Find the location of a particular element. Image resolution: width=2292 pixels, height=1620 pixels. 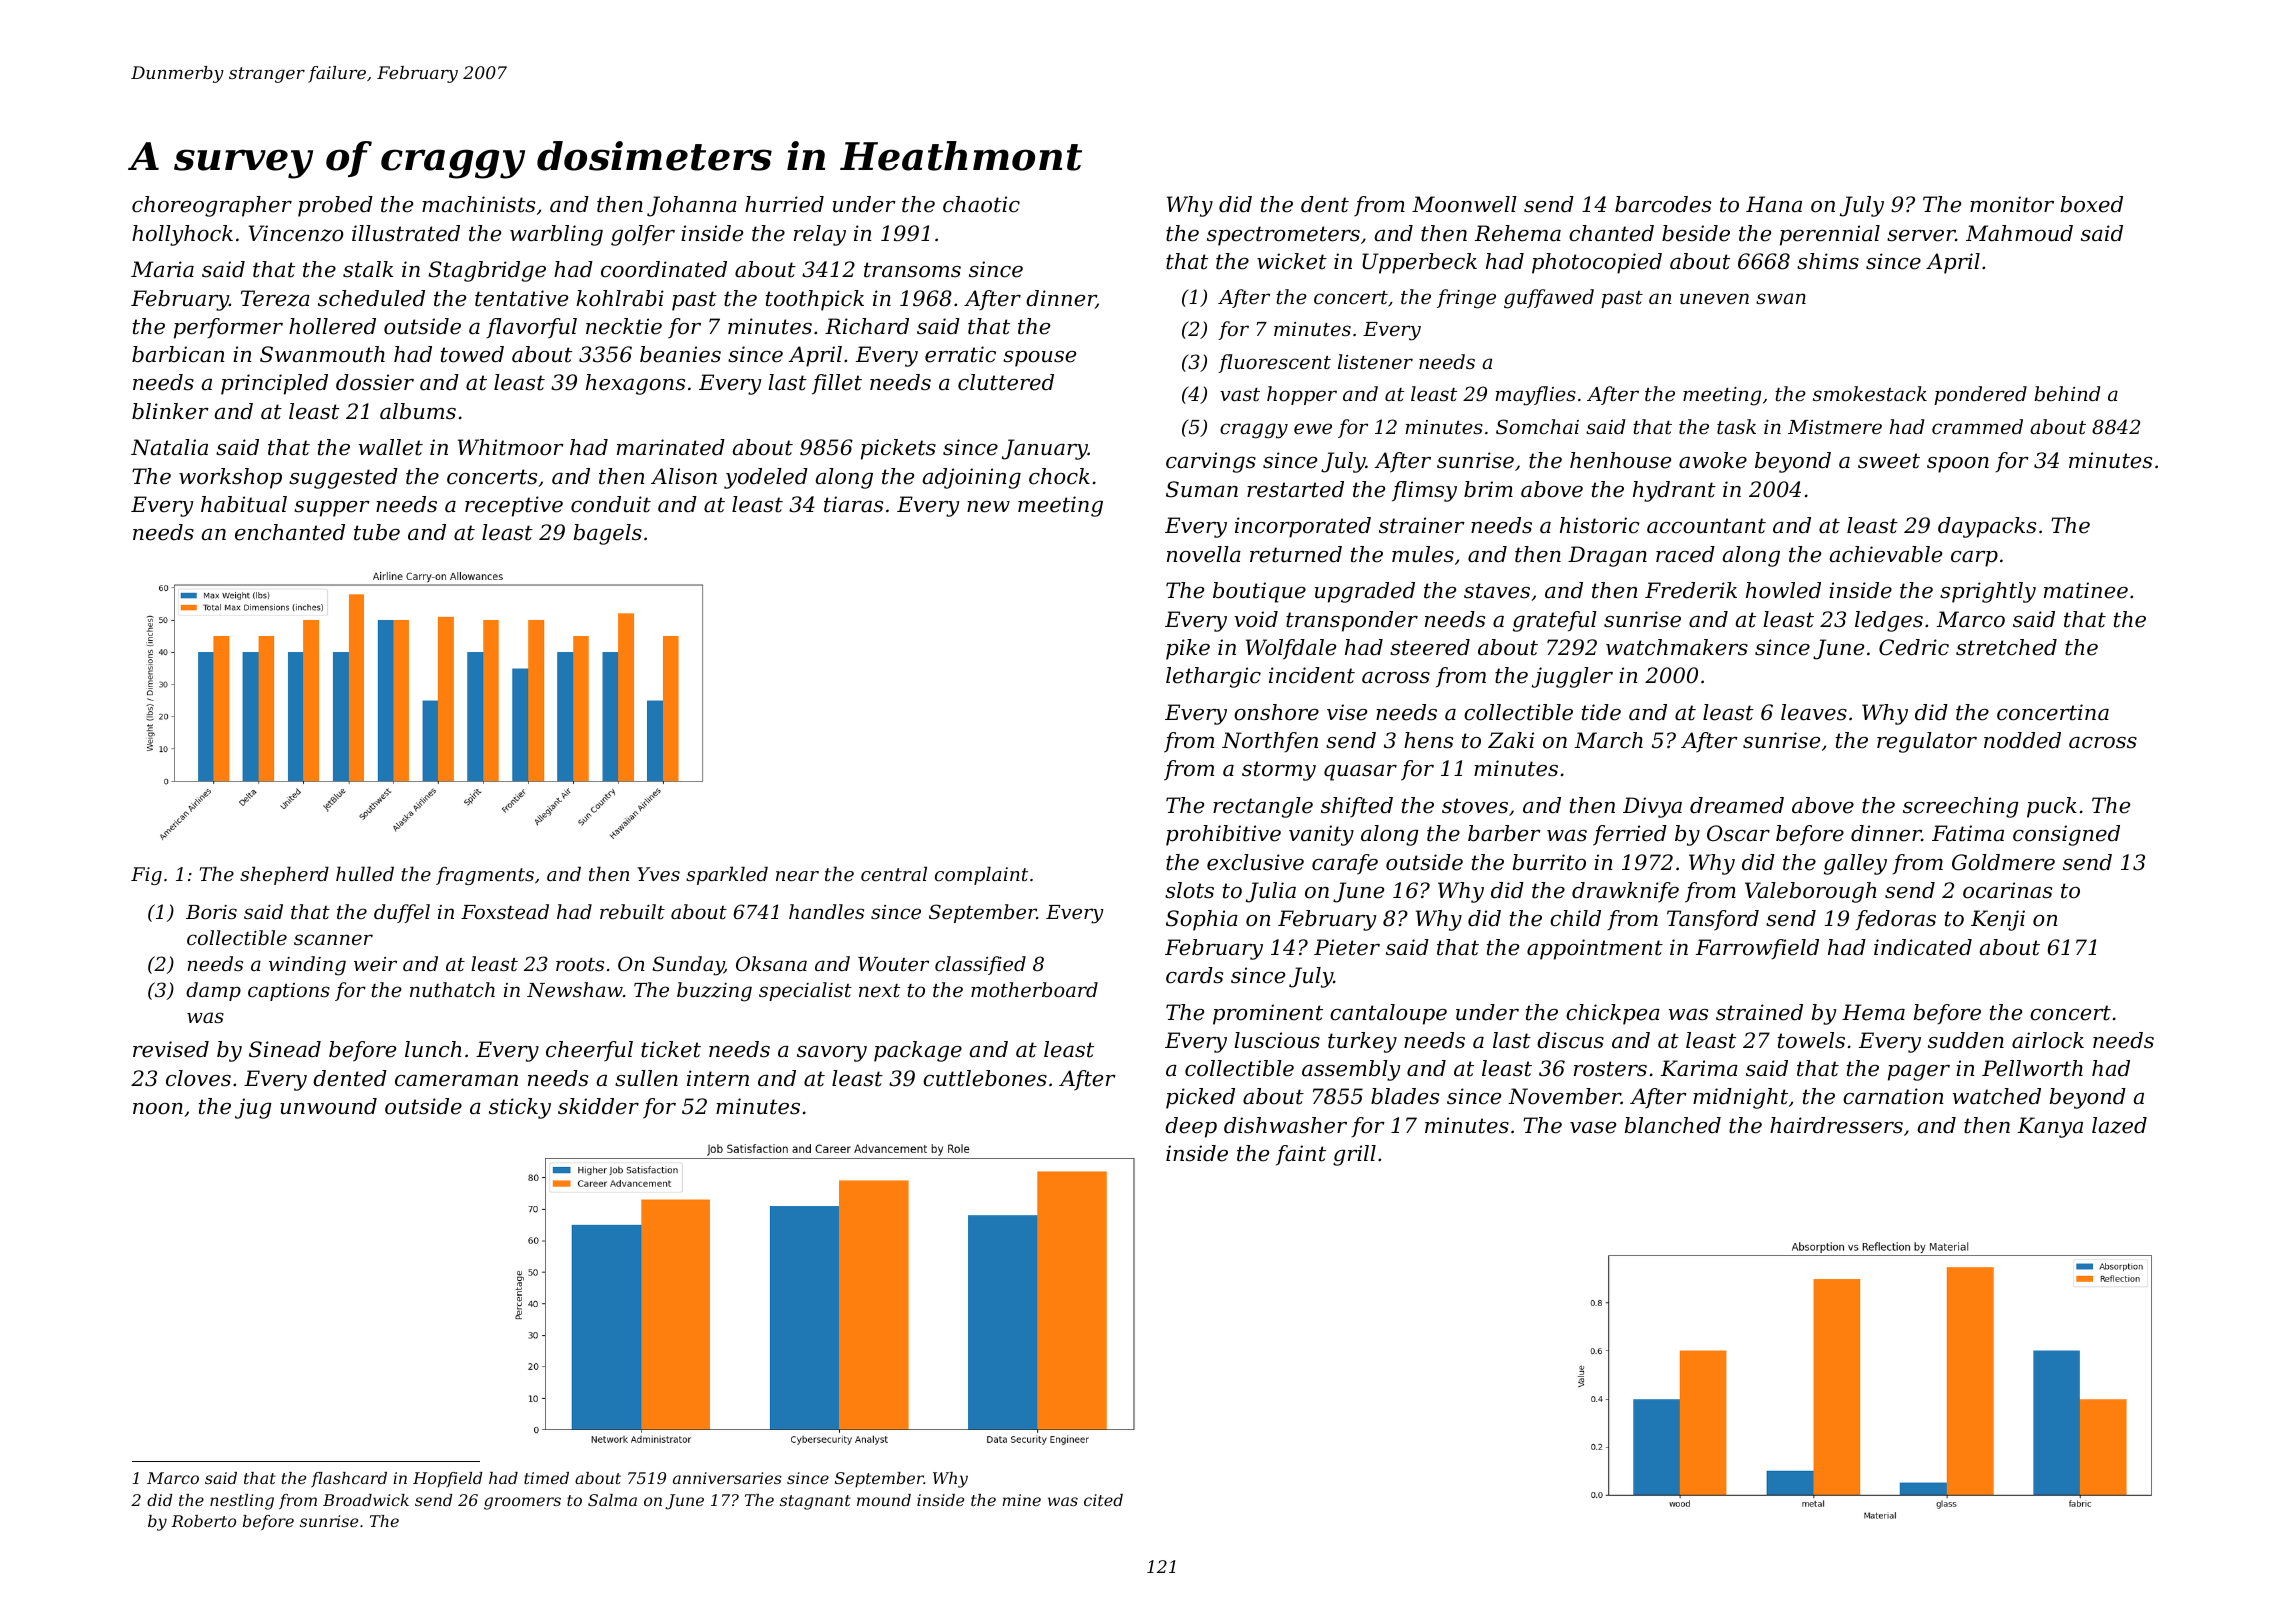

flashcard is located at coordinates (349, 1480).
